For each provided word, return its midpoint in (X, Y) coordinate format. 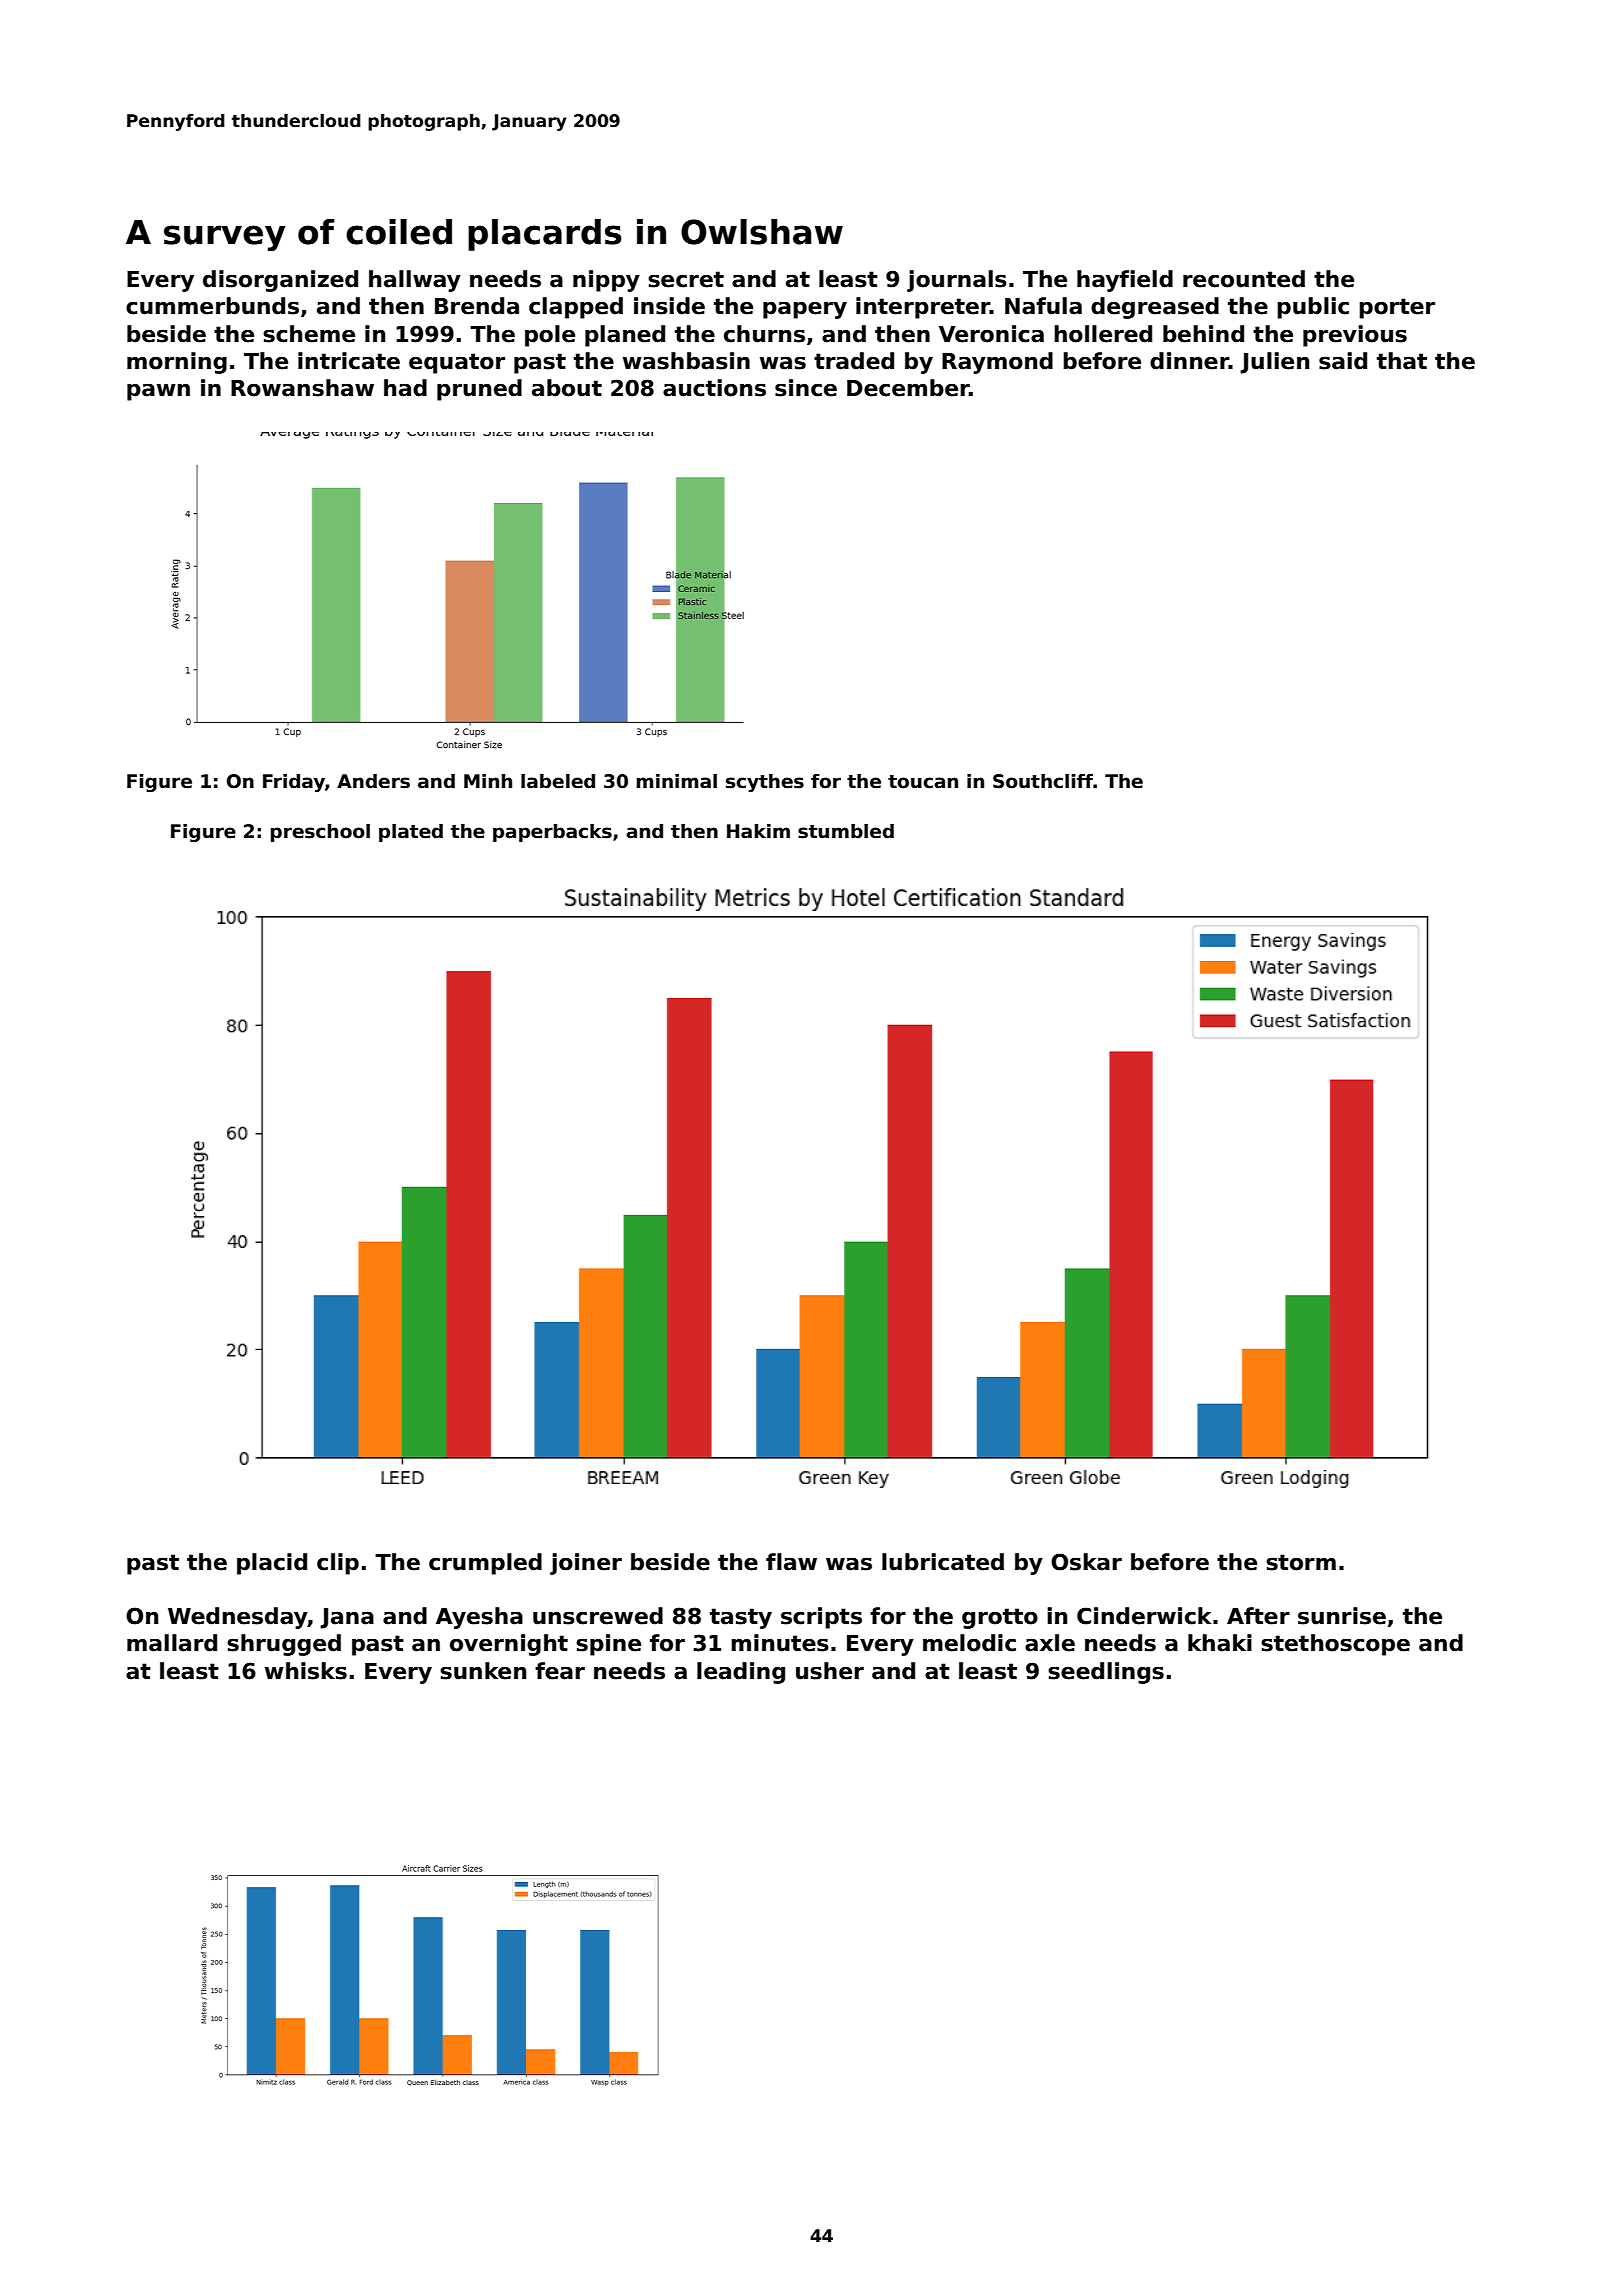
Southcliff (1043, 781)
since (806, 388)
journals (957, 281)
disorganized (280, 281)
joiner (586, 1564)
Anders (373, 781)
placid (272, 1564)
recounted (1244, 279)
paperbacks (552, 833)
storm (1301, 1562)
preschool (320, 833)
